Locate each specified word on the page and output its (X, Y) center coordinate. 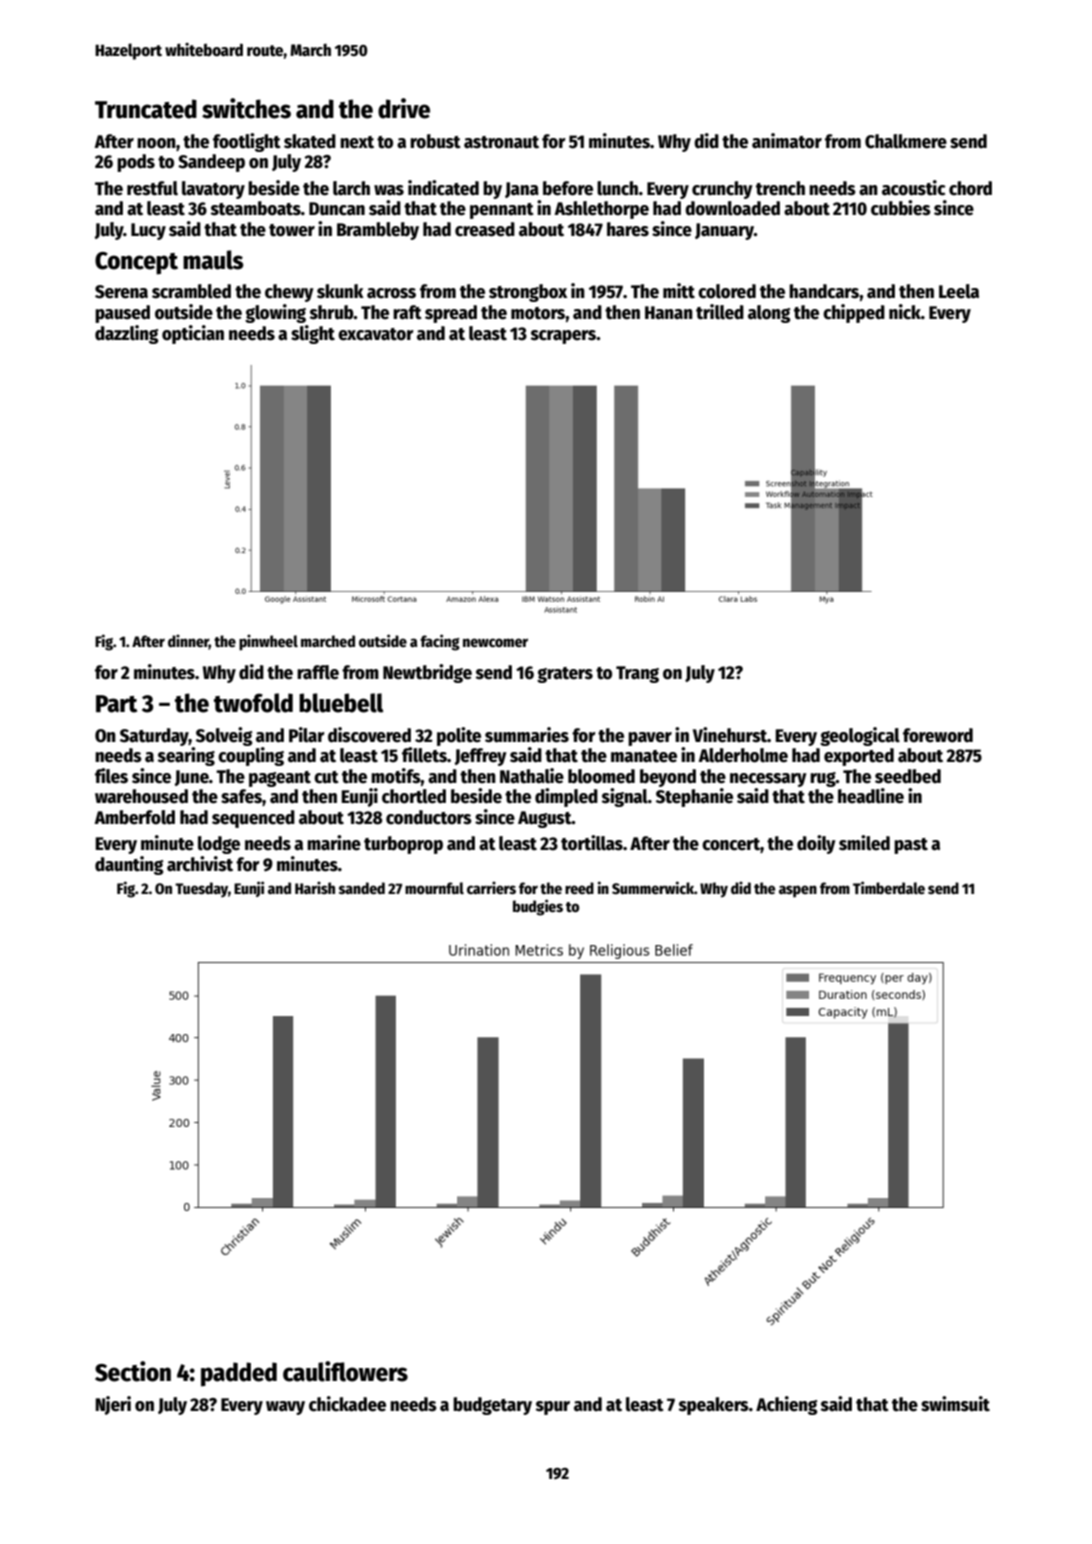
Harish (315, 887)
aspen (798, 891)
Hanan (669, 313)
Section (133, 1371)
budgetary (492, 1406)
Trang (637, 674)
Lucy (148, 231)
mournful (434, 888)
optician (193, 334)
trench (780, 188)
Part (116, 704)
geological (860, 736)
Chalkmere (906, 141)
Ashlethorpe (601, 210)
